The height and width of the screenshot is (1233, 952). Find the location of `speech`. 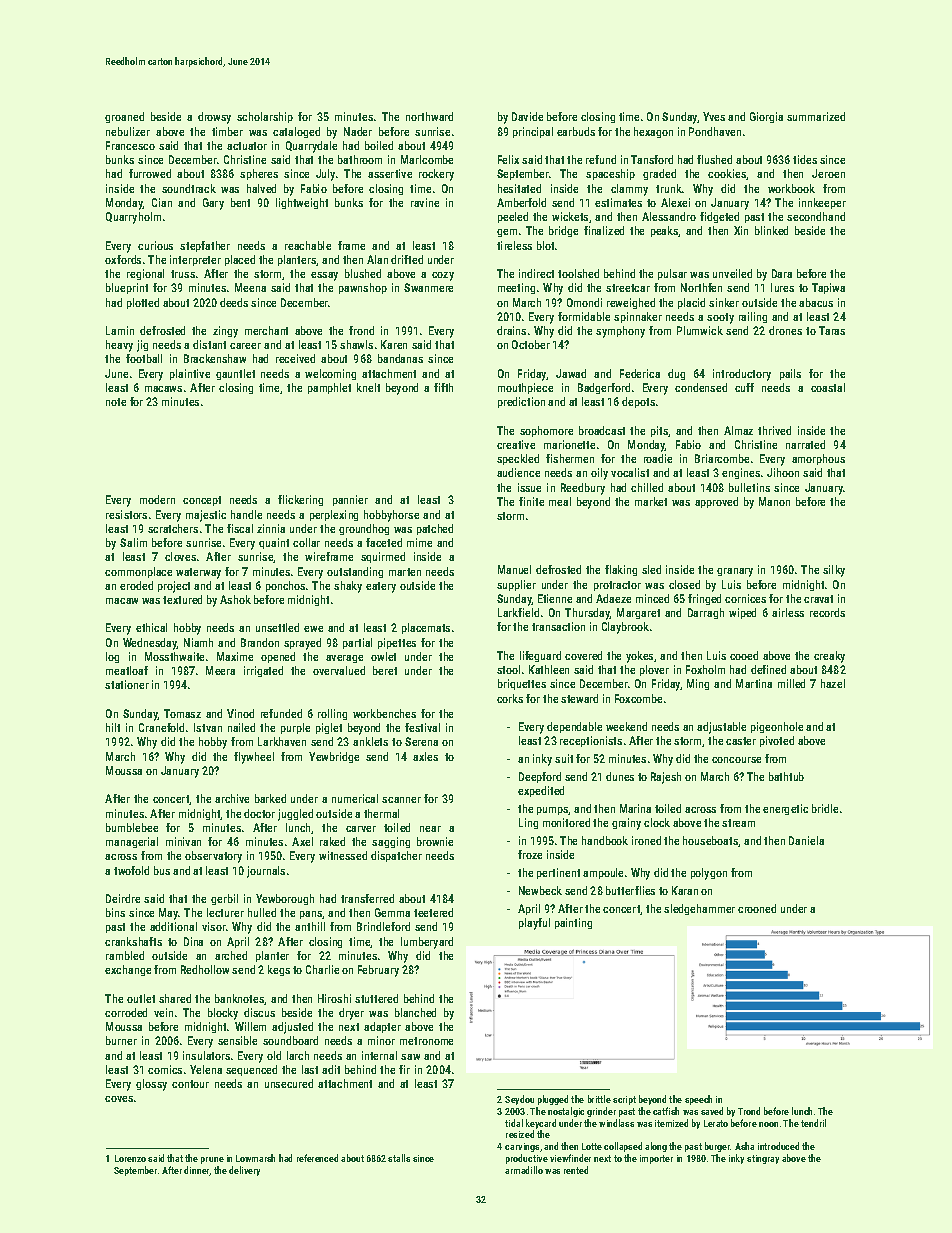

speech is located at coordinates (698, 1100).
